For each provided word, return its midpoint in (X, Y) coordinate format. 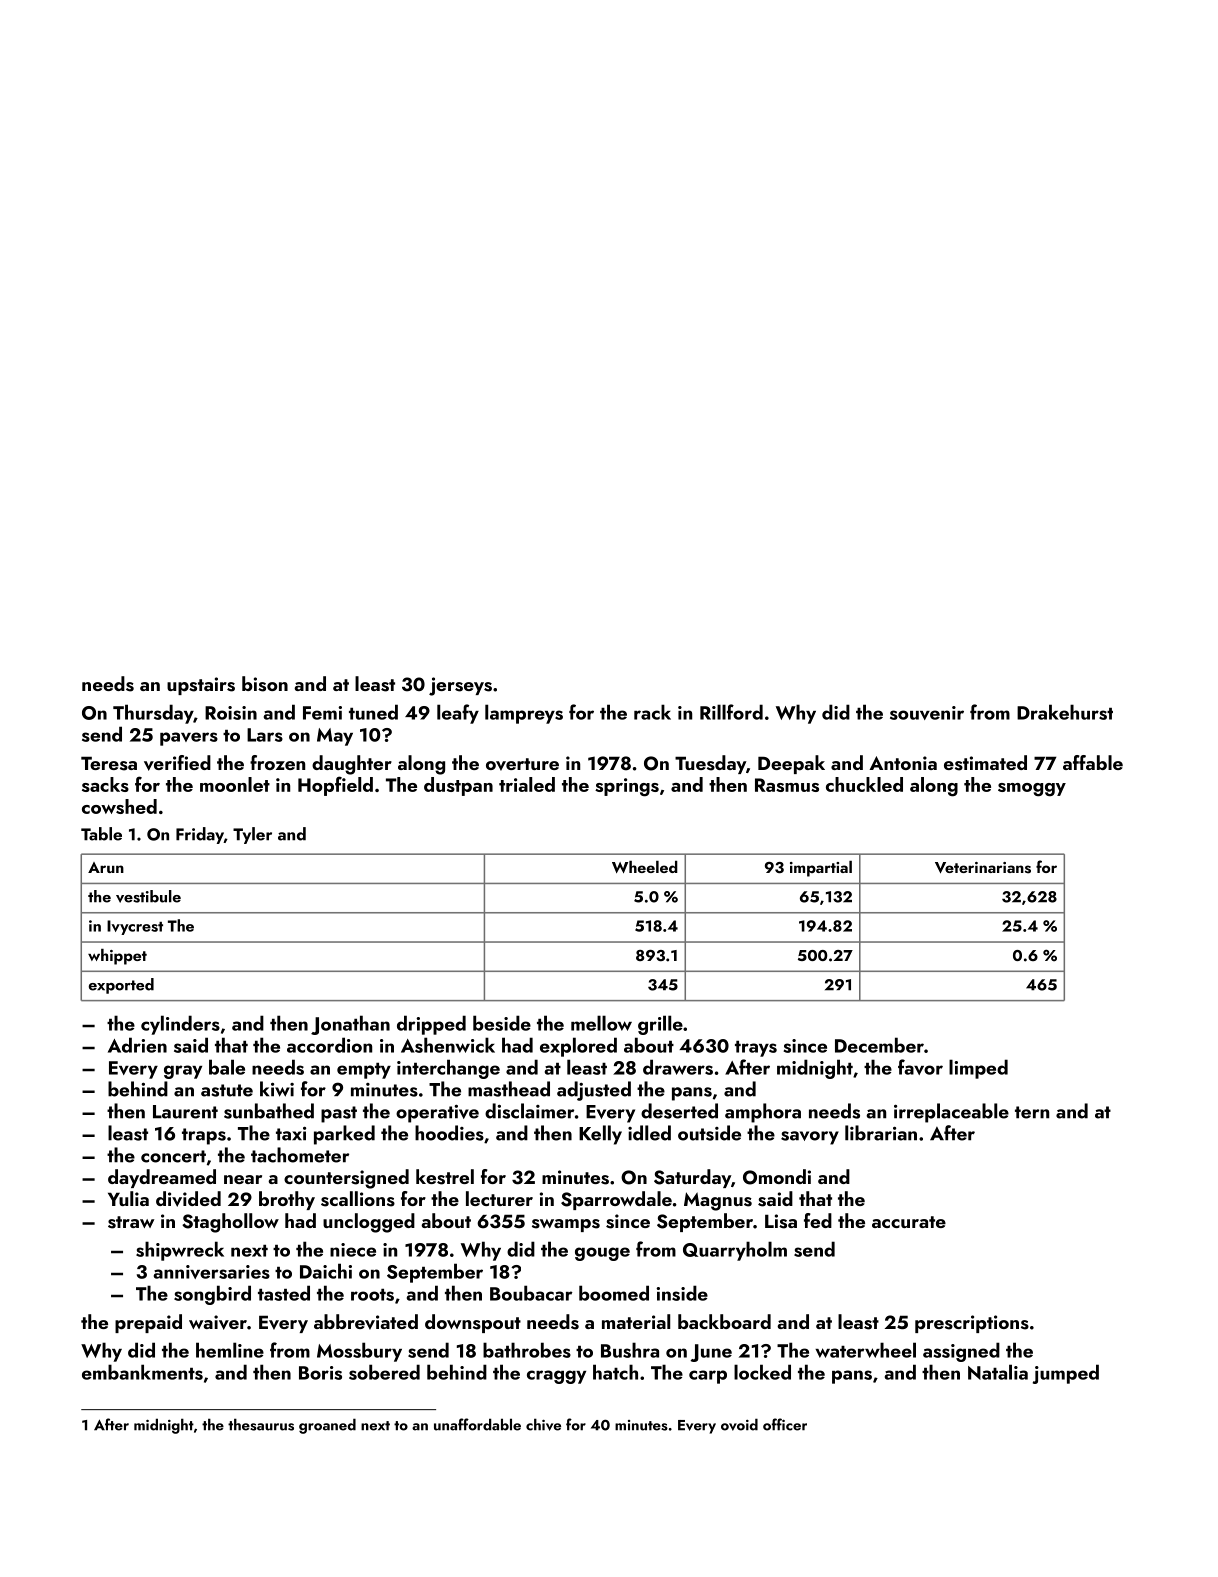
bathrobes (527, 1350)
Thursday (153, 714)
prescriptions (972, 1324)
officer (785, 1424)
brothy (287, 1200)
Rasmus (787, 785)
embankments (142, 1372)
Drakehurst (1065, 712)
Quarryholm (735, 1251)
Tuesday (710, 764)
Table (101, 834)
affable (1093, 762)
